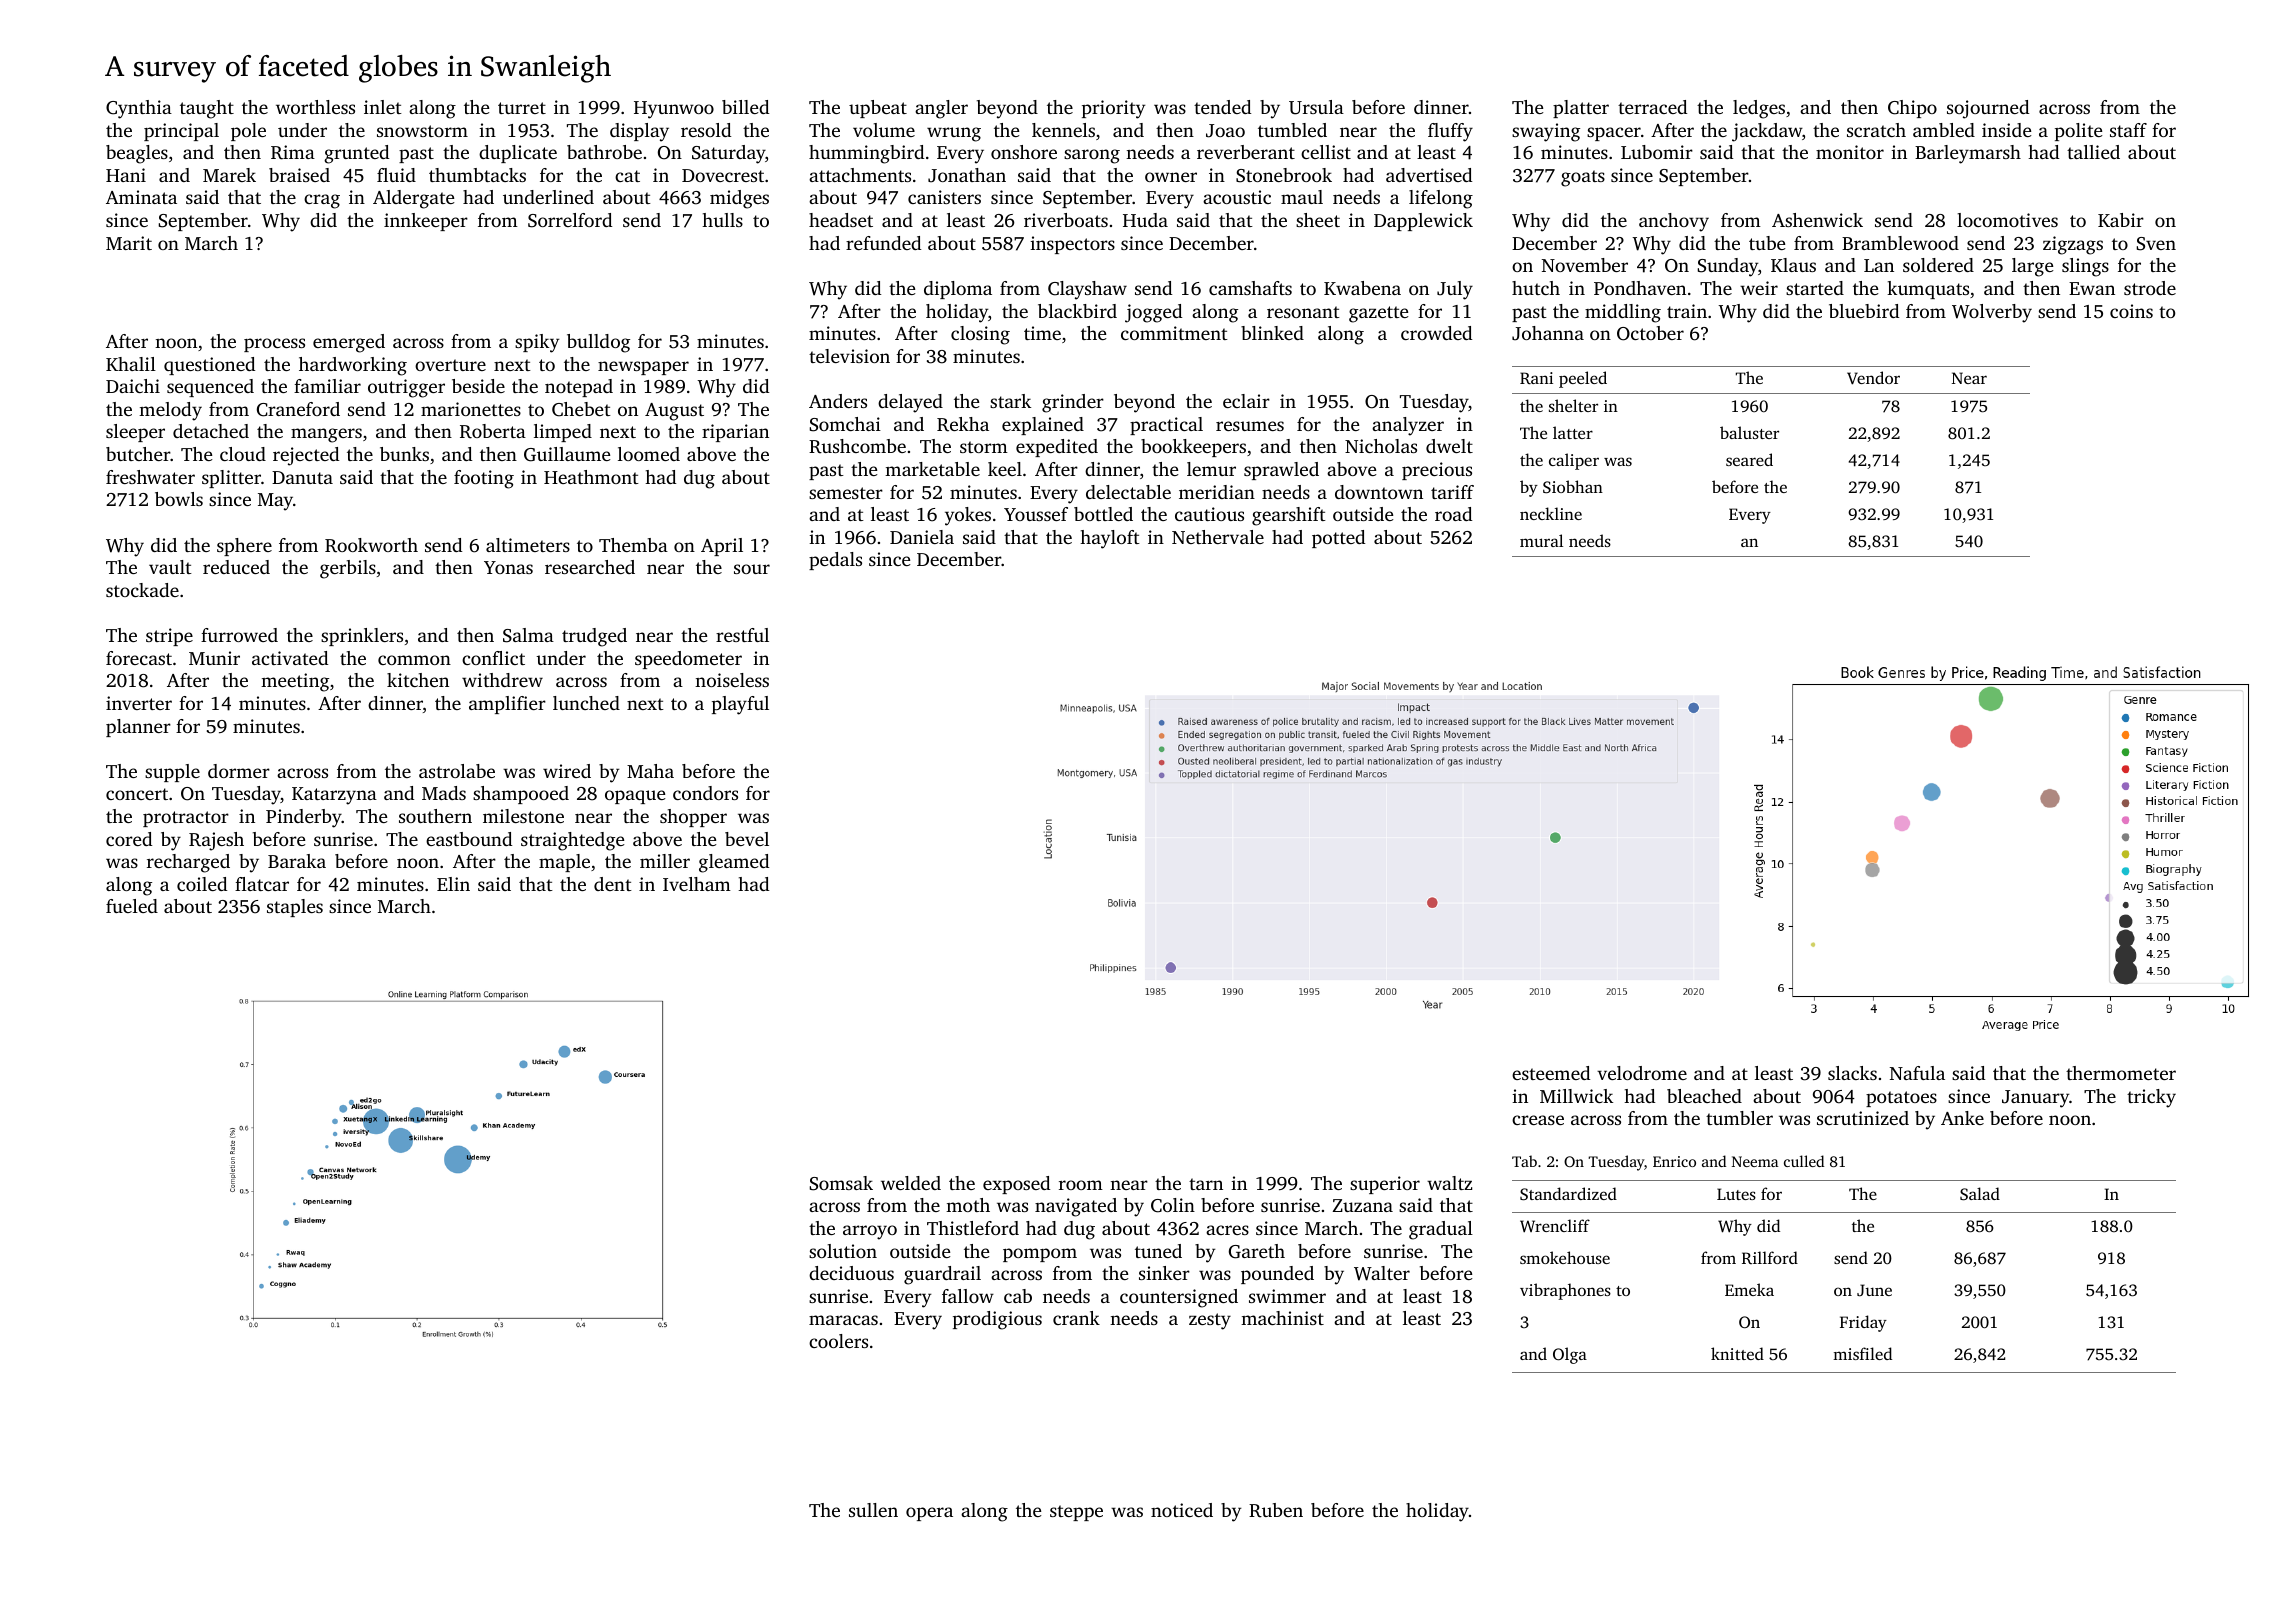 This image has height=1614, width=2282. Describe the element at coordinates (873, 1510) in the image. I see `sullen` at that location.
